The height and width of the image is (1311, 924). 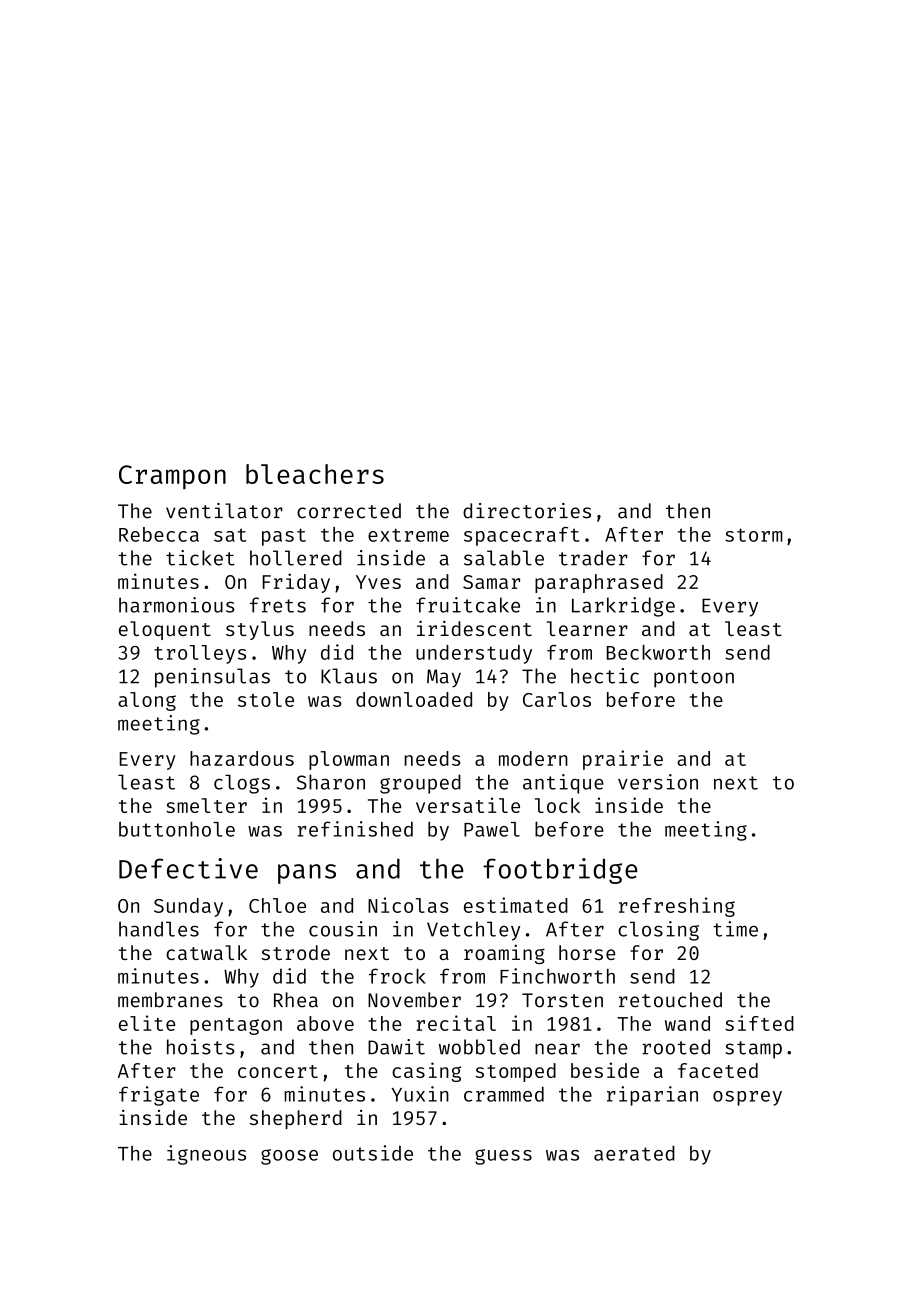 I want to click on trader, so click(x=593, y=558).
